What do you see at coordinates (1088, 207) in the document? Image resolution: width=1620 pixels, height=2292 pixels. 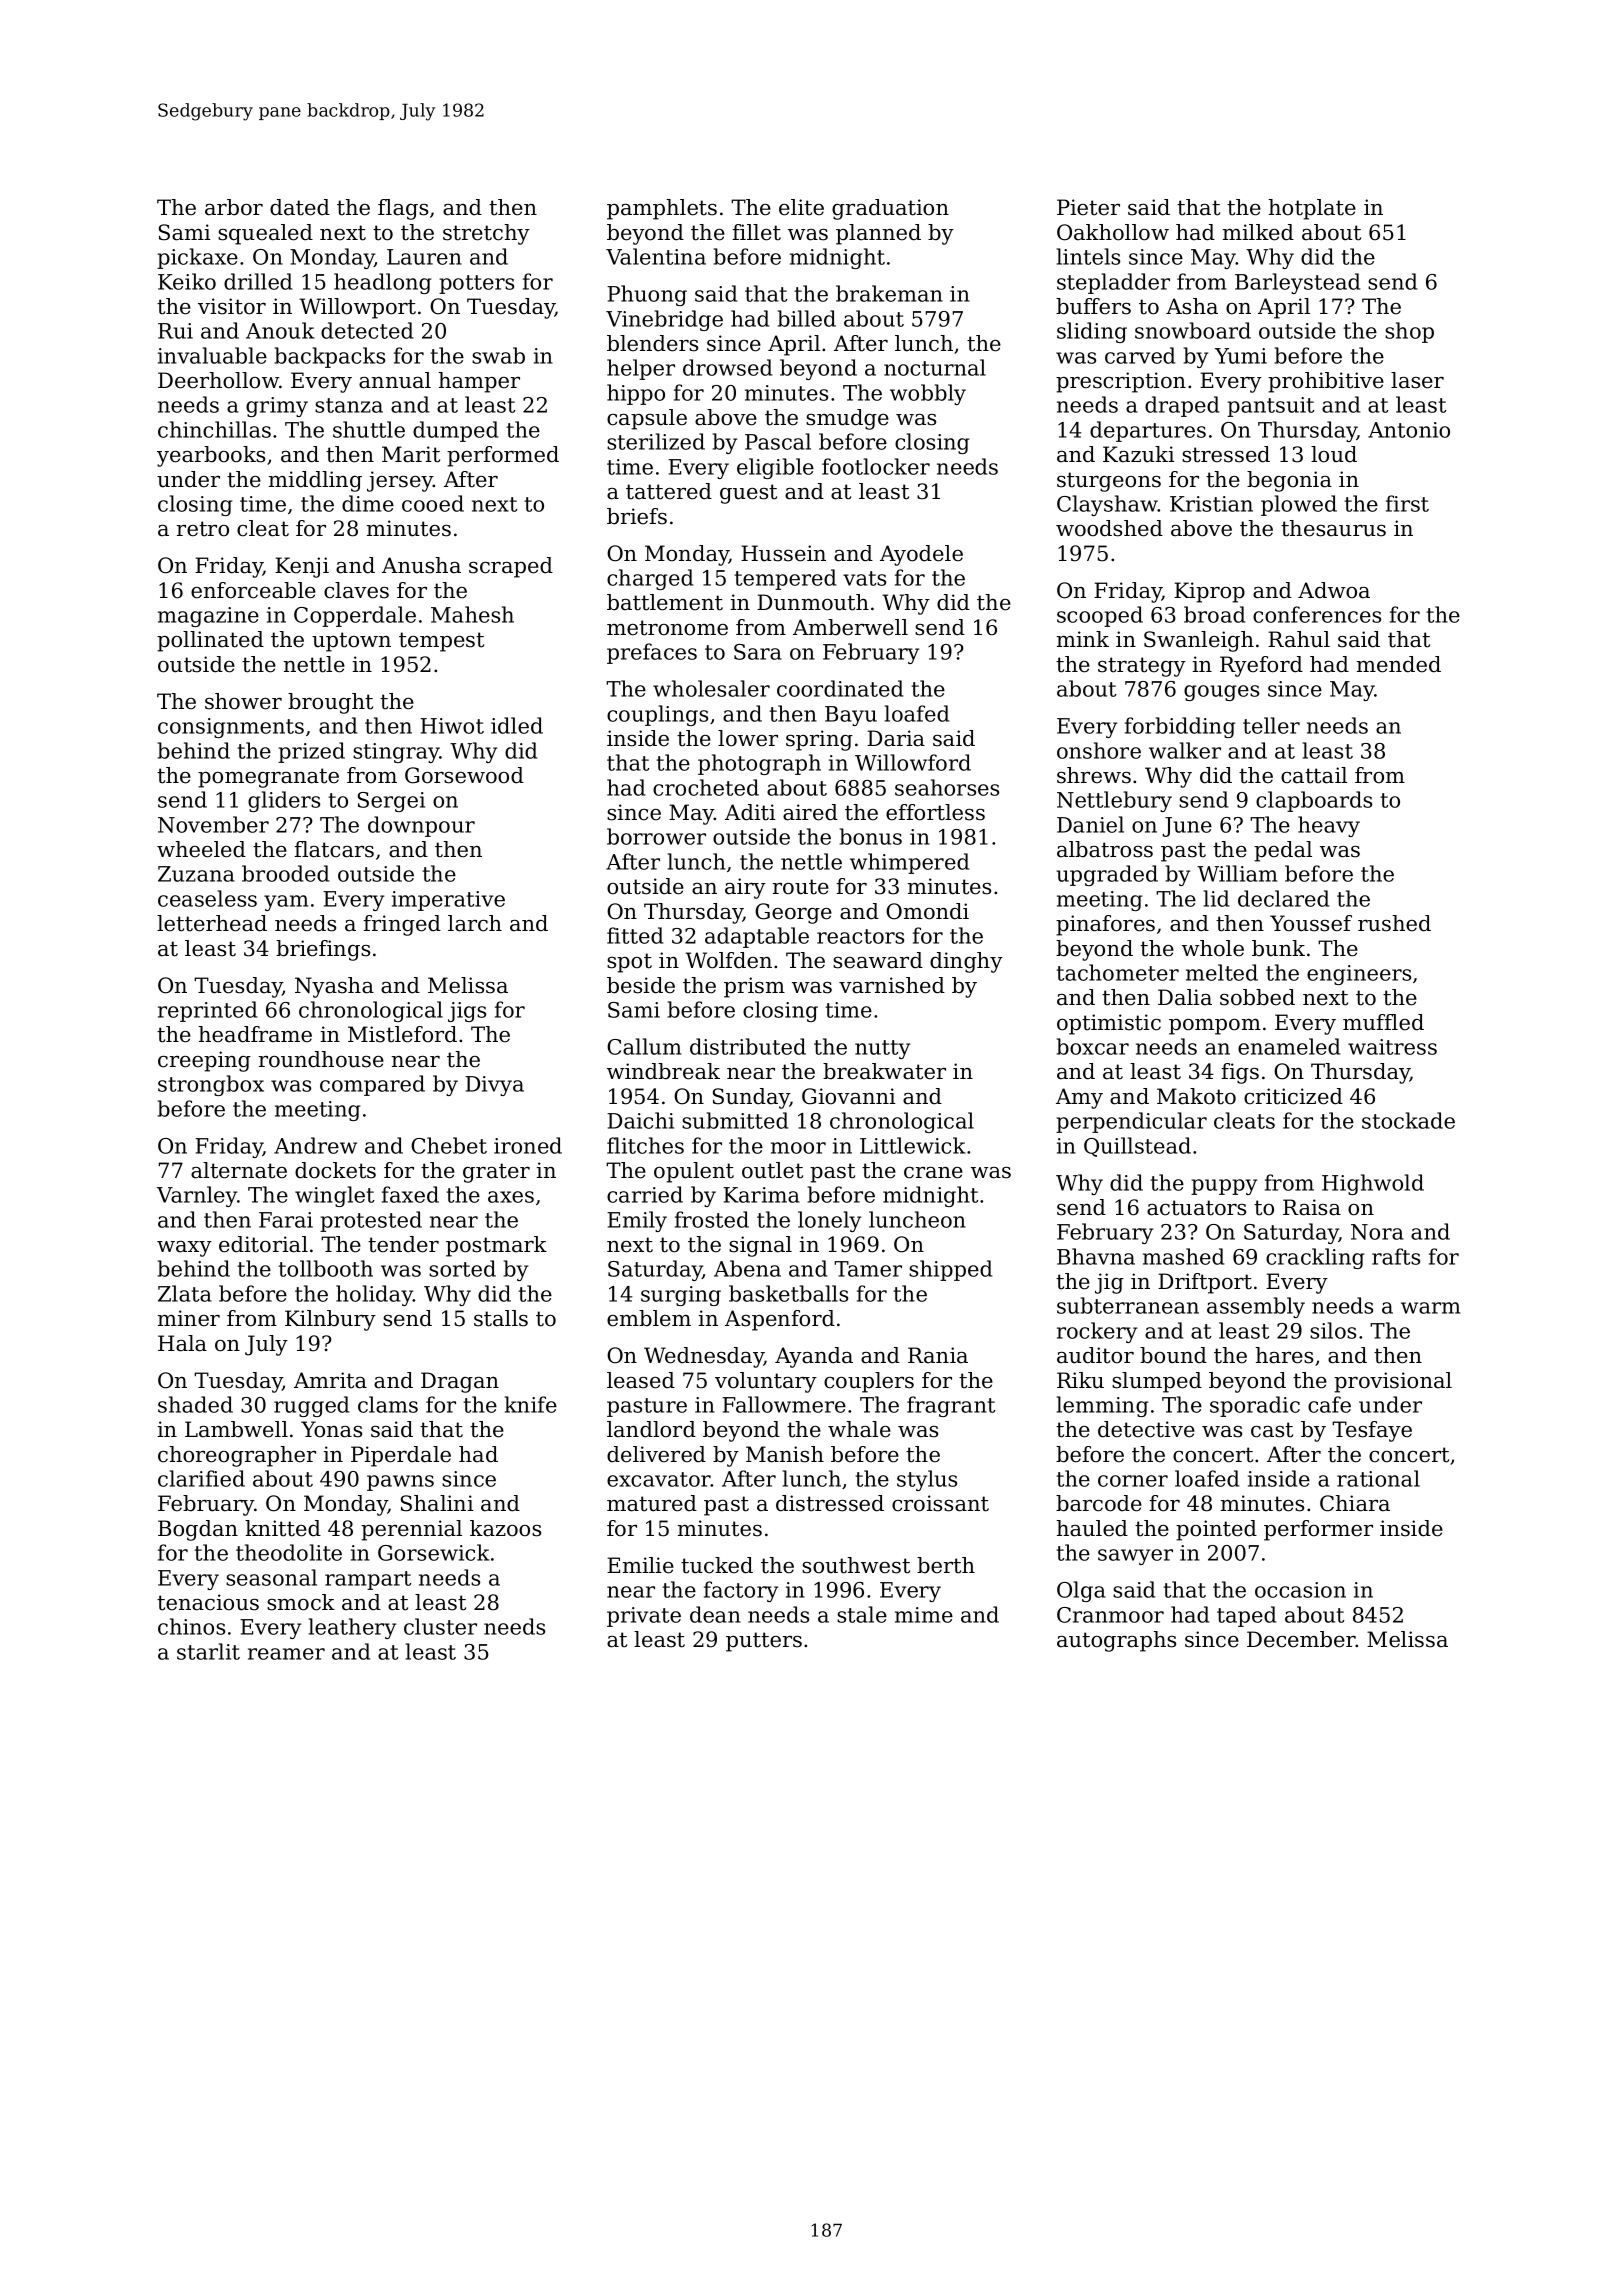 I see `Pieter` at bounding box center [1088, 207].
